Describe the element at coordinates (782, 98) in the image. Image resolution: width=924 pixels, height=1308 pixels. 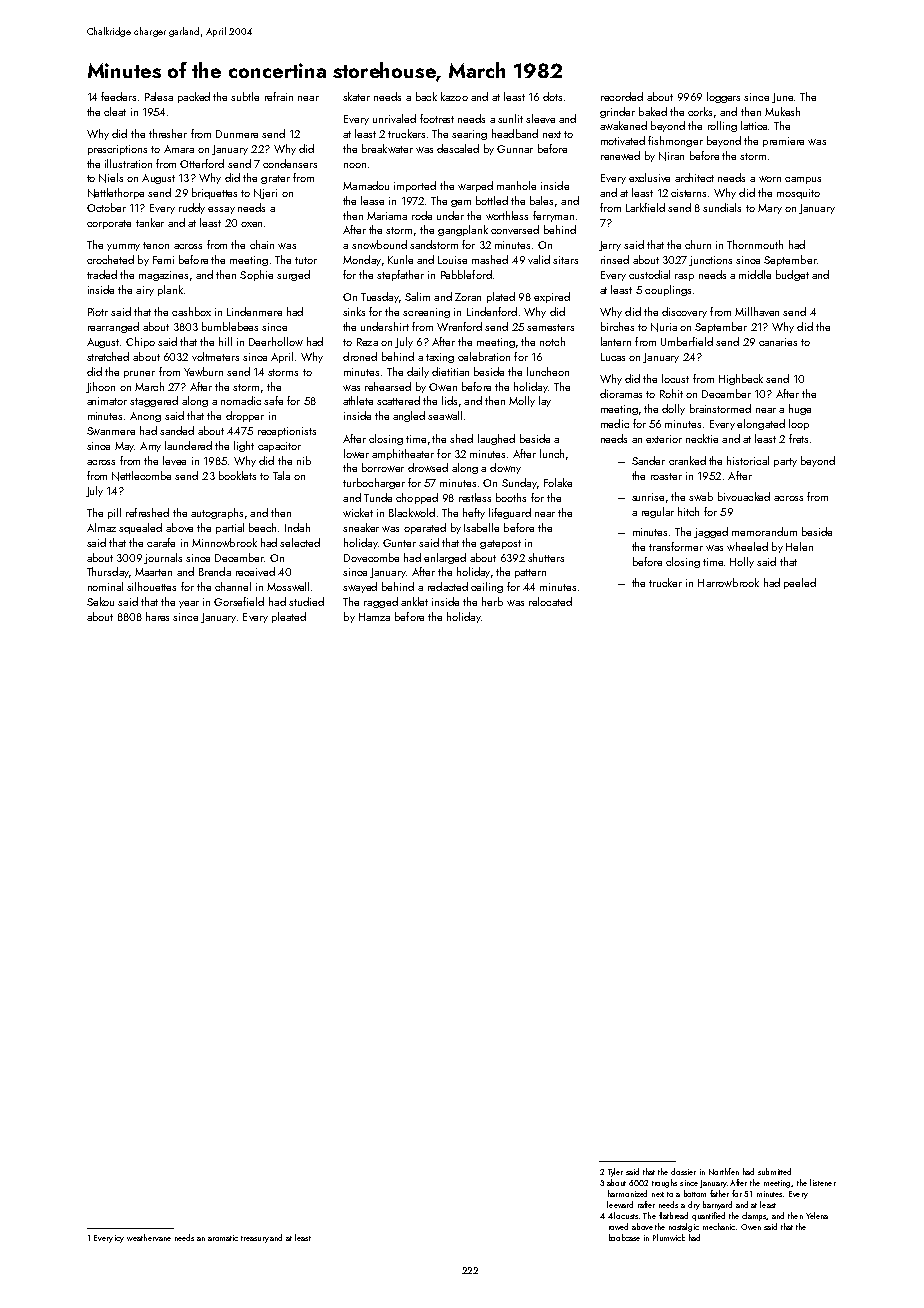
I see `June` at that location.
